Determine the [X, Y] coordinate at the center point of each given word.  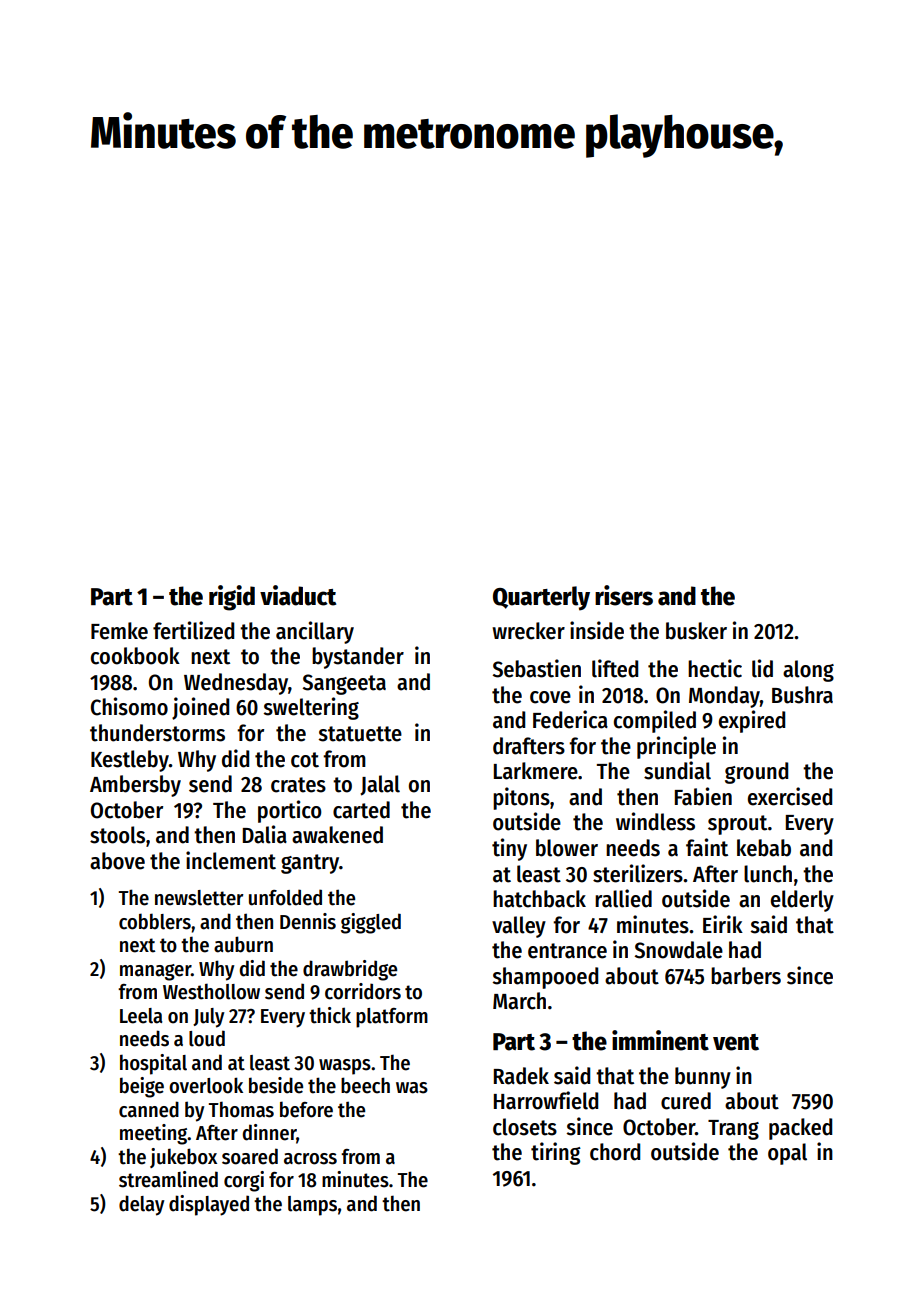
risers [624, 595]
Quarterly [541, 598]
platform [392, 1018]
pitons [521, 798]
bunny [703, 1078]
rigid [232, 598]
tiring [556, 1153]
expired [752, 721]
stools [117, 835]
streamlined [168, 1179]
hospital [153, 1064]
